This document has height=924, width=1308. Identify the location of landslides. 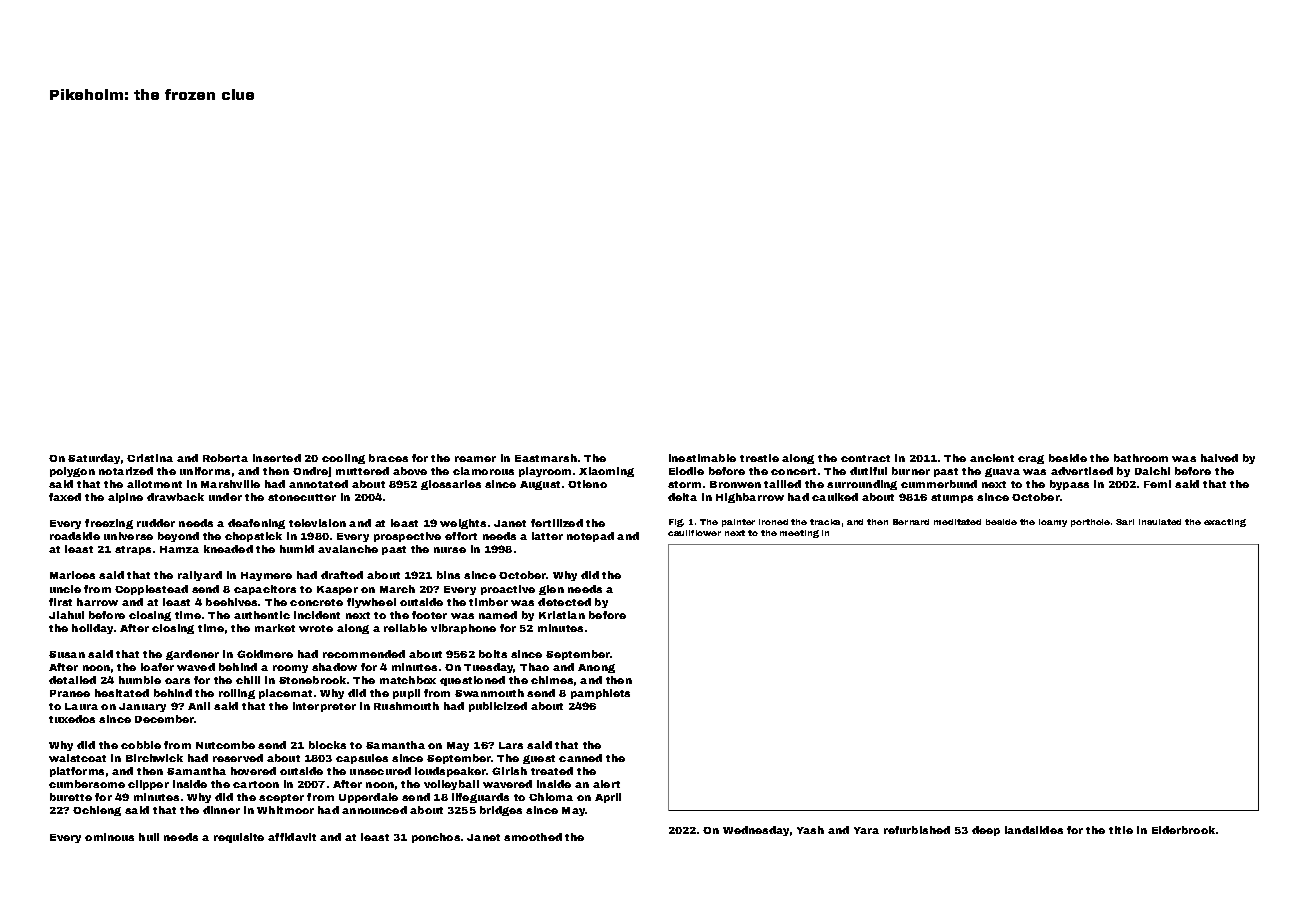
(1034, 830).
